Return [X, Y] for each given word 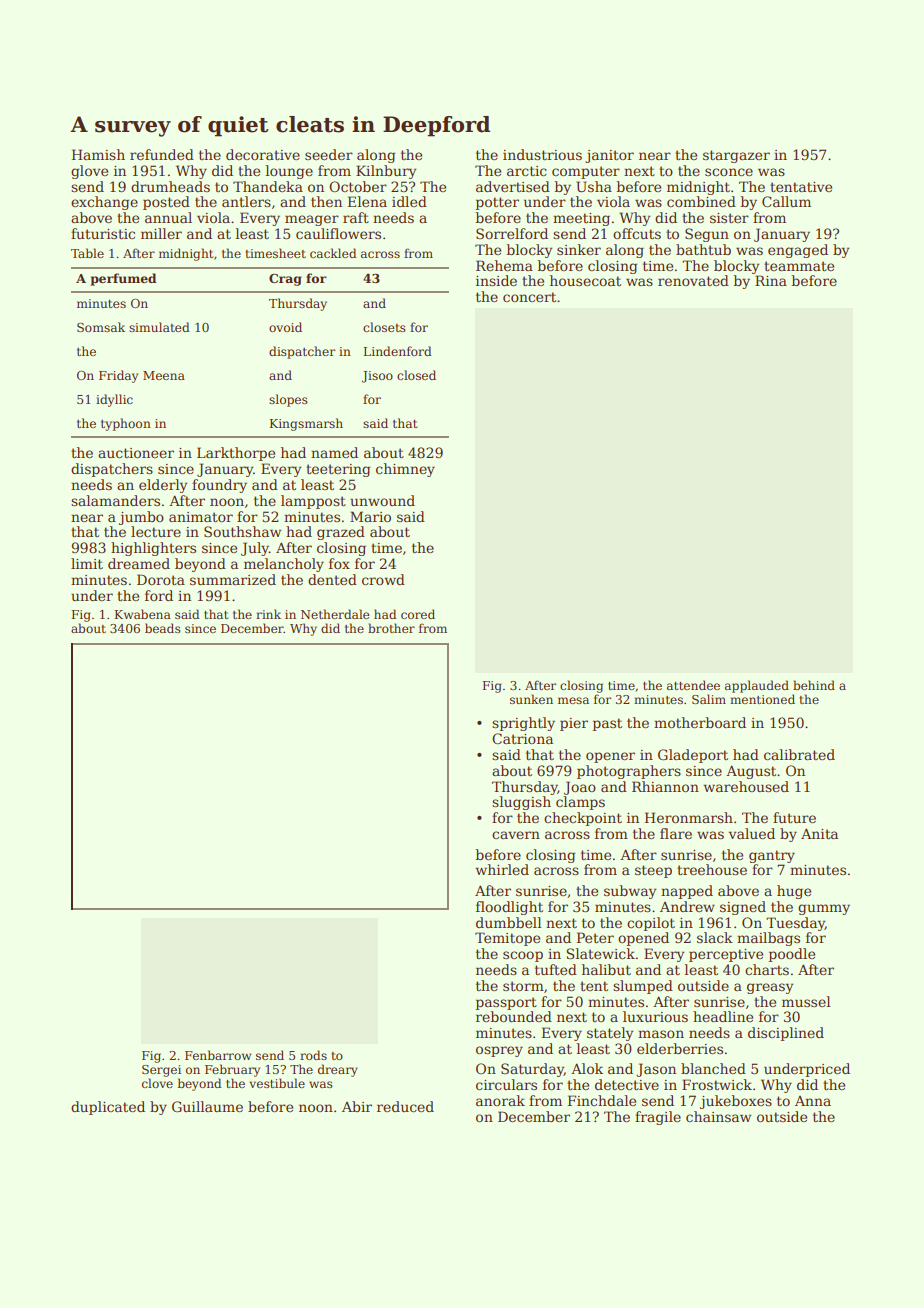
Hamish [98, 154]
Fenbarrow [218, 1055]
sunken [531, 699]
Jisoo [377, 377]
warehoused [746, 786]
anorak [500, 1100]
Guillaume [207, 1106]
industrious [542, 154]
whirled [502, 869]
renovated [693, 280]
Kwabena [143, 614]
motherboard [700, 722]
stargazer [736, 156]
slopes [288, 400]
